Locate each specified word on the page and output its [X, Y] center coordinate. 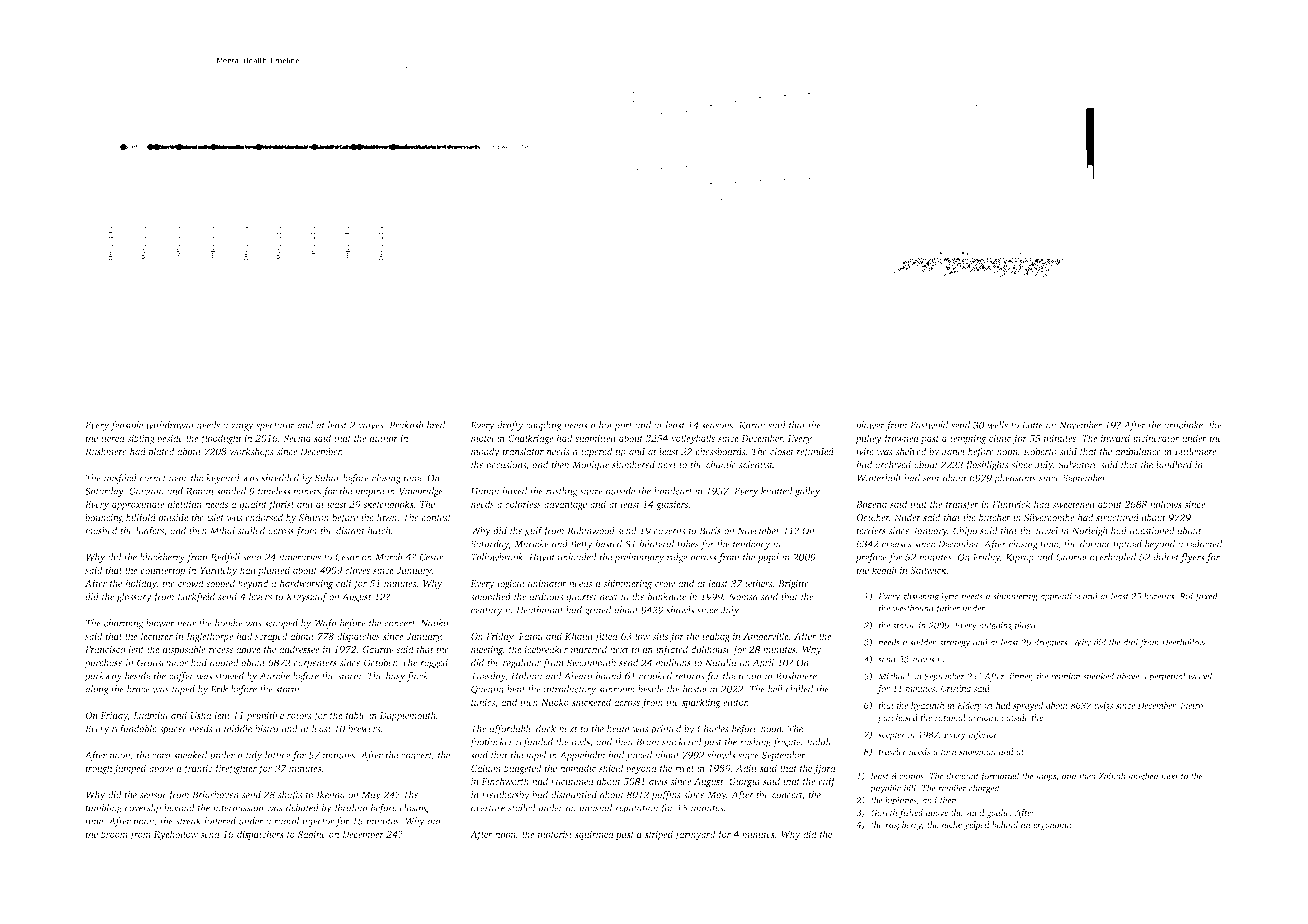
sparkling [701, 703]
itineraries [300, 557]
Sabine [312, 834]
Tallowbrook [497, 557]
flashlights [987, 466]
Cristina [956, 688]
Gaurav [378, 649]
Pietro [1191, 705]
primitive [265, 716]
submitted [595, 438]
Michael [894, 676]
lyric [949, 597]
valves [371, 425]
